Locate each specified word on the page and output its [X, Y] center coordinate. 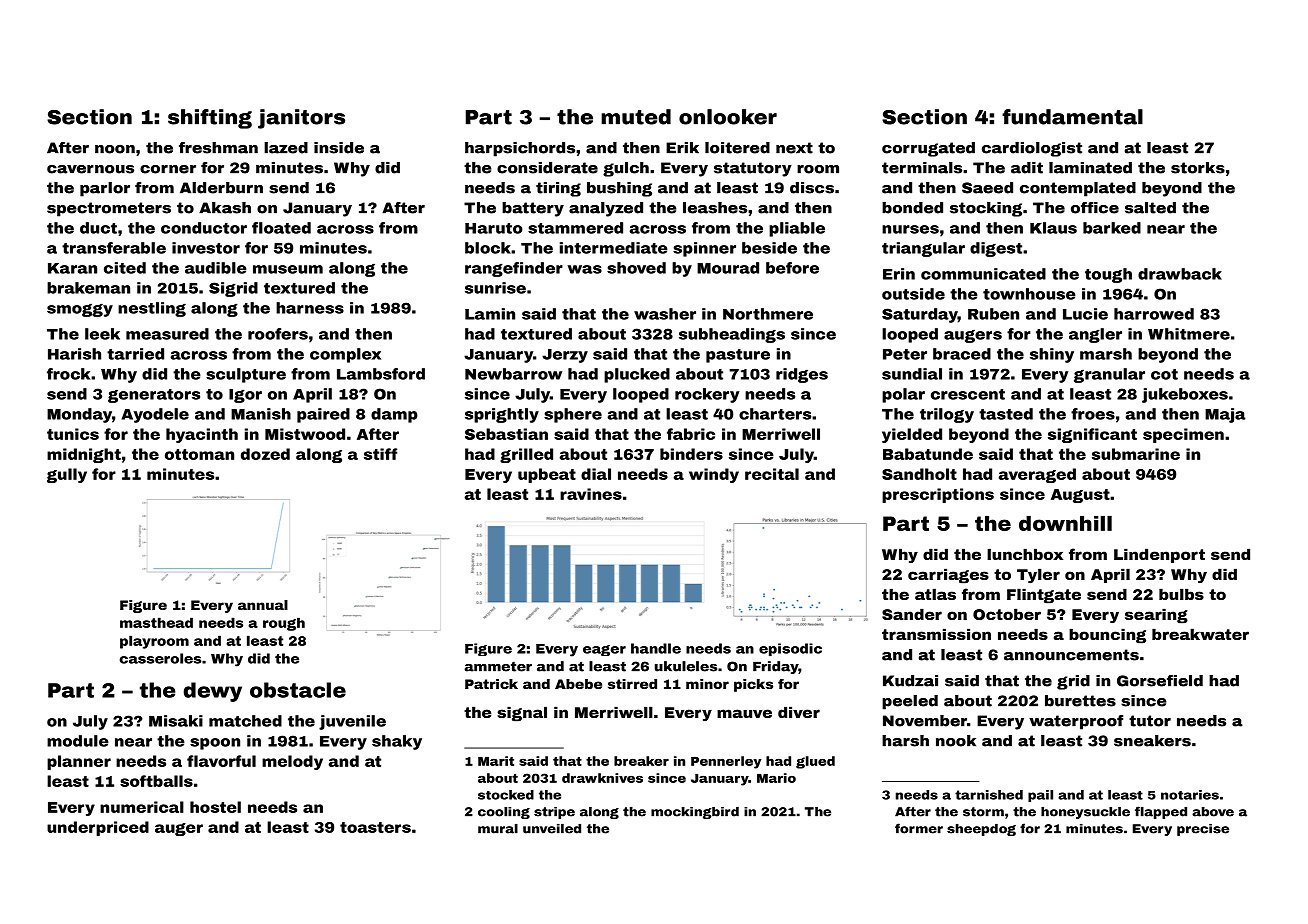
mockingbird [695, 813]
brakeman [88, 288]
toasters [375, 827]
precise [1203, 830]
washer [665, 314]
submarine [1136, 454]
